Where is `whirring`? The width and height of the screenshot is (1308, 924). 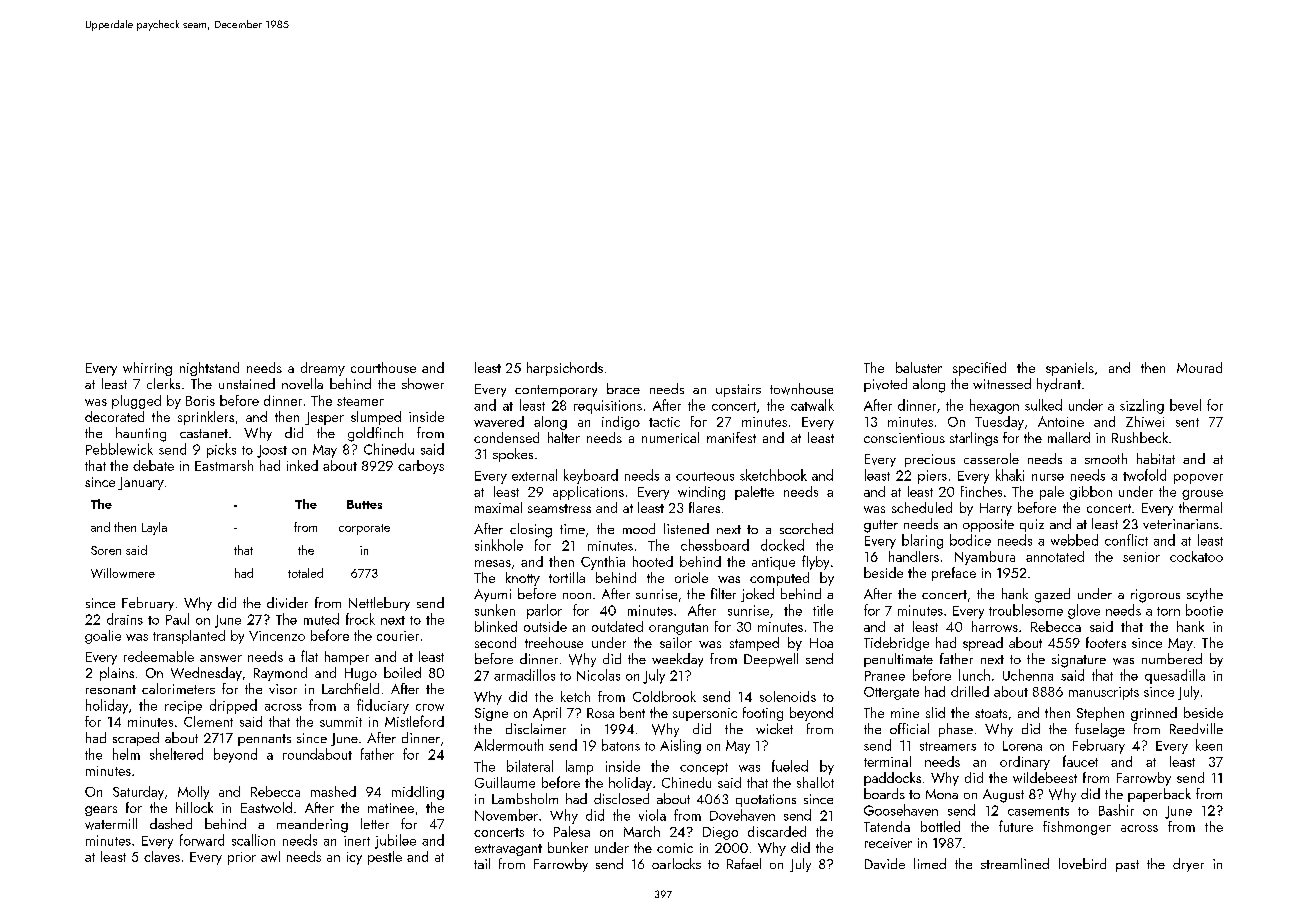
whirring is located at coordinates (147, 369).
